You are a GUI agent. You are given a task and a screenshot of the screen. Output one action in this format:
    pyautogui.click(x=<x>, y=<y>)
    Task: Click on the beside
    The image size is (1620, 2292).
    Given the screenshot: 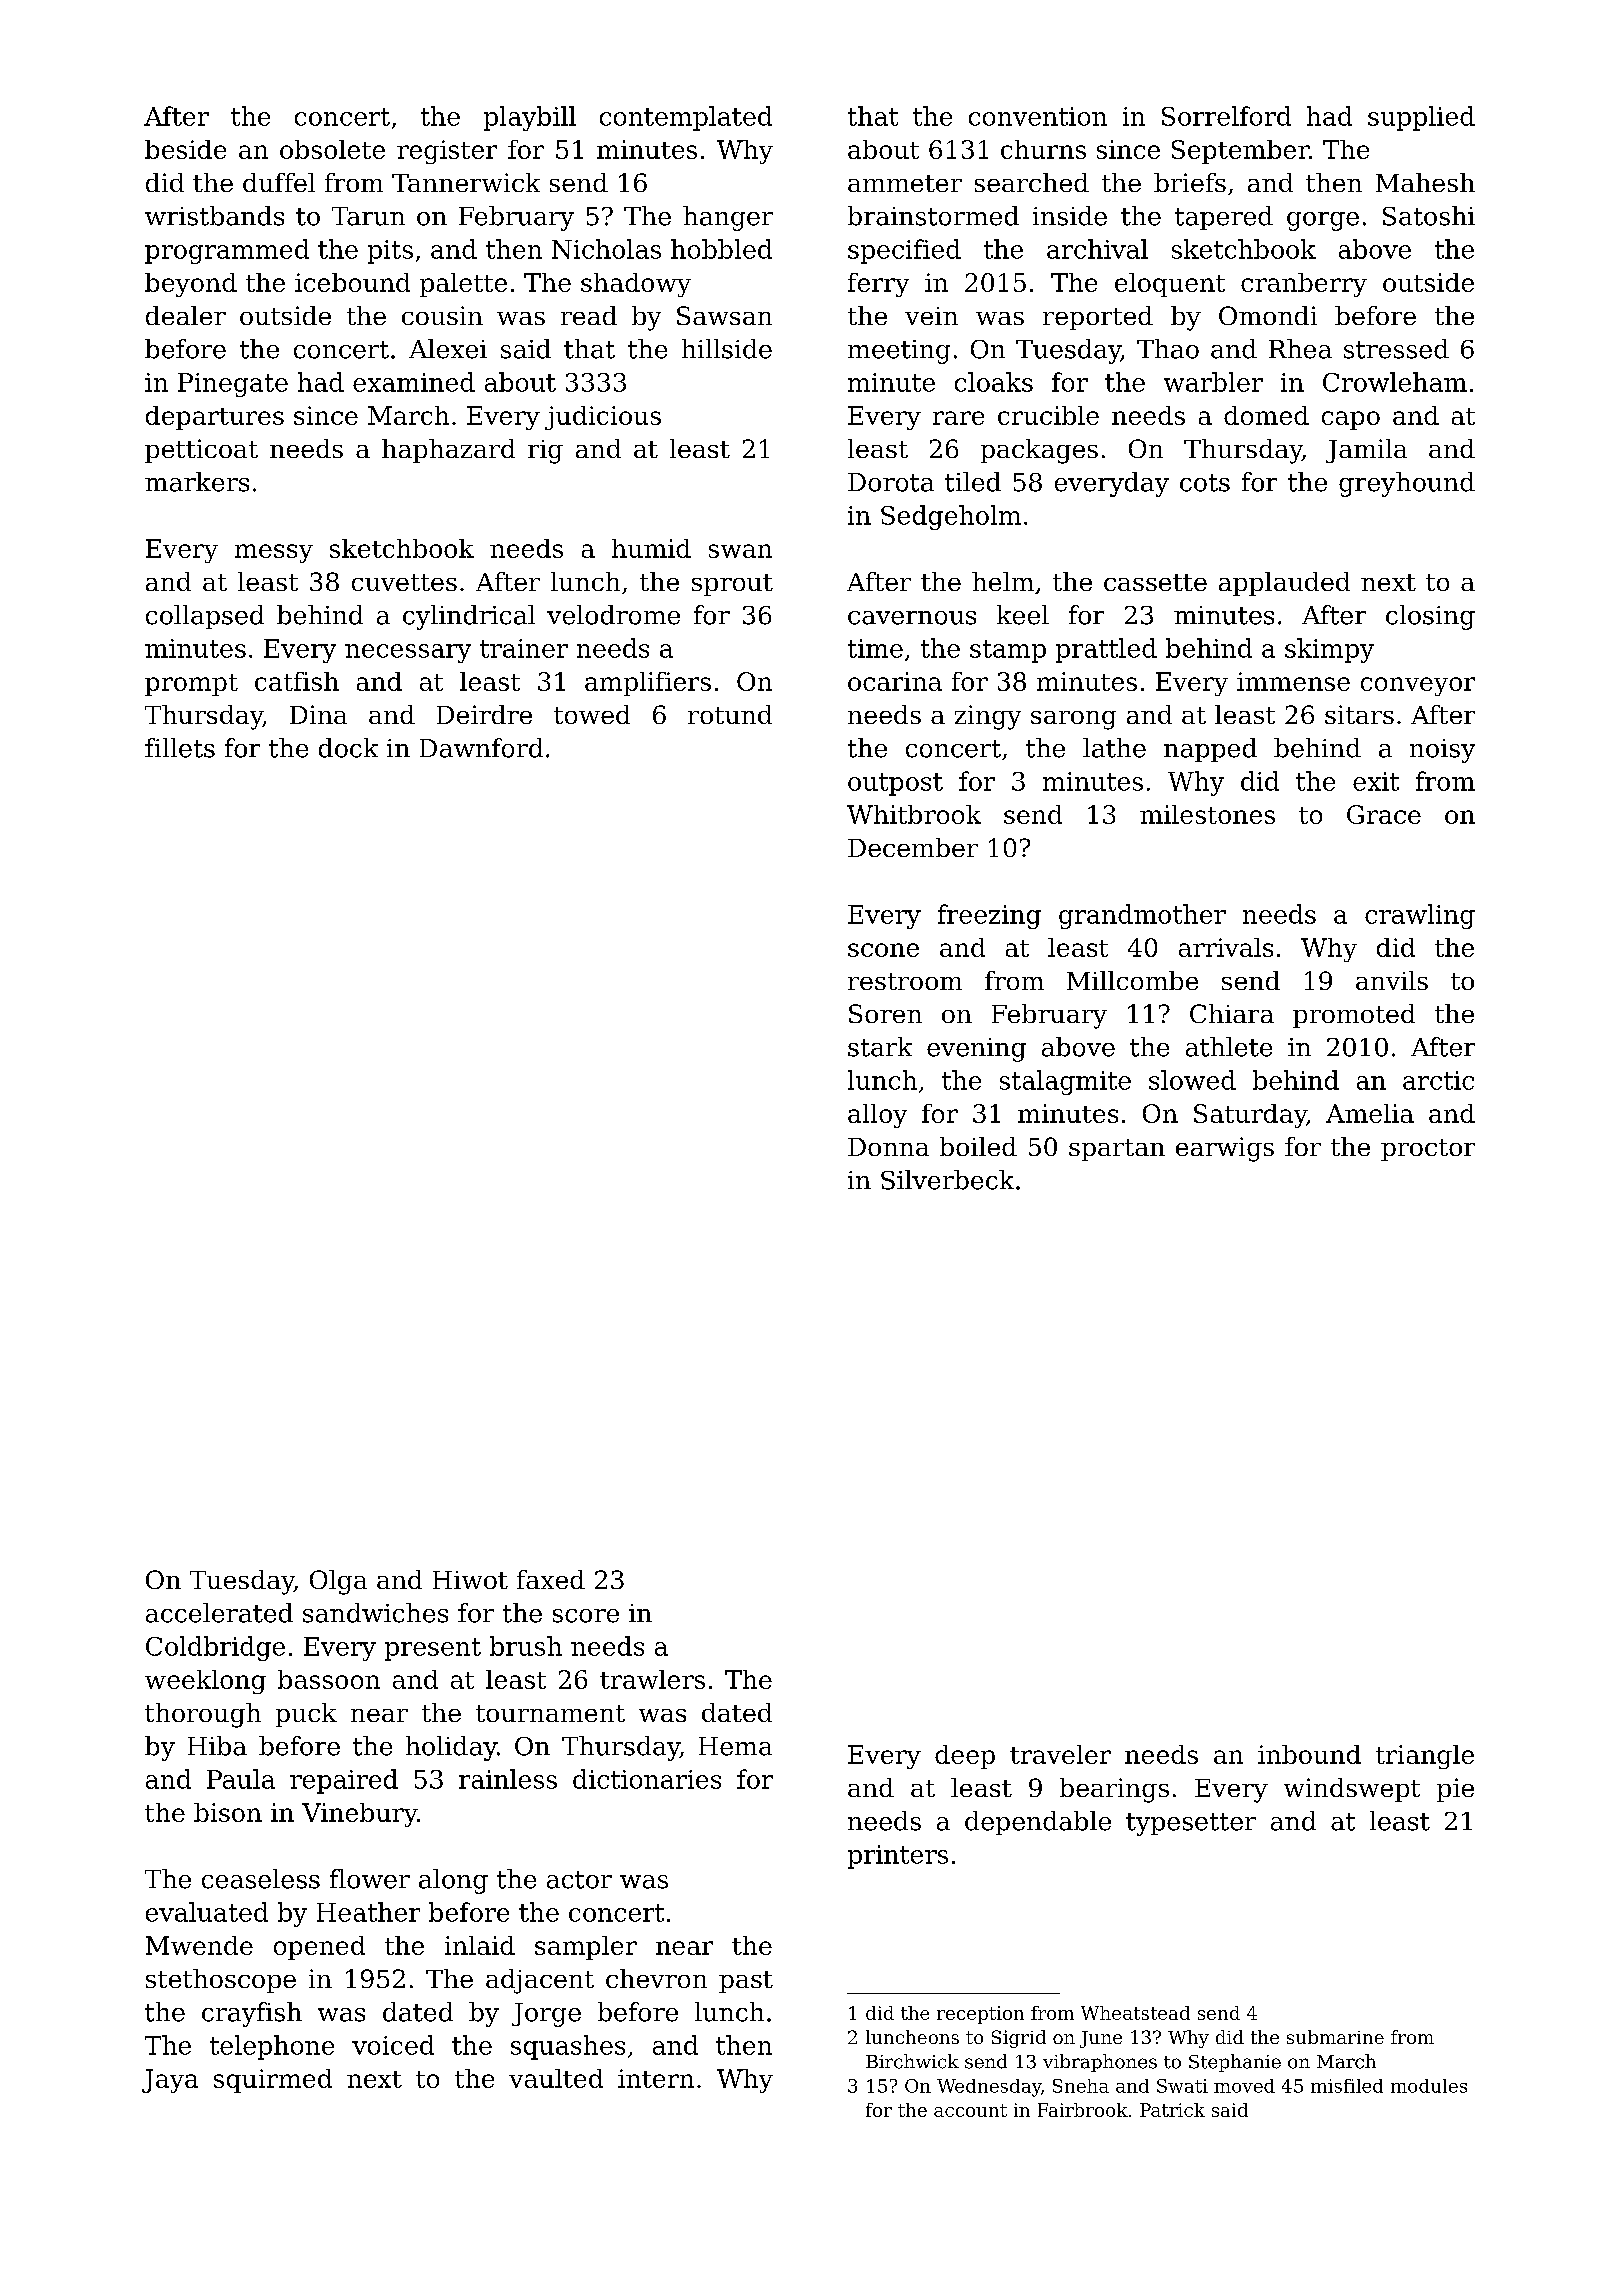 What is the action you would take?
    pyautogui.click(x=185, y=149)
